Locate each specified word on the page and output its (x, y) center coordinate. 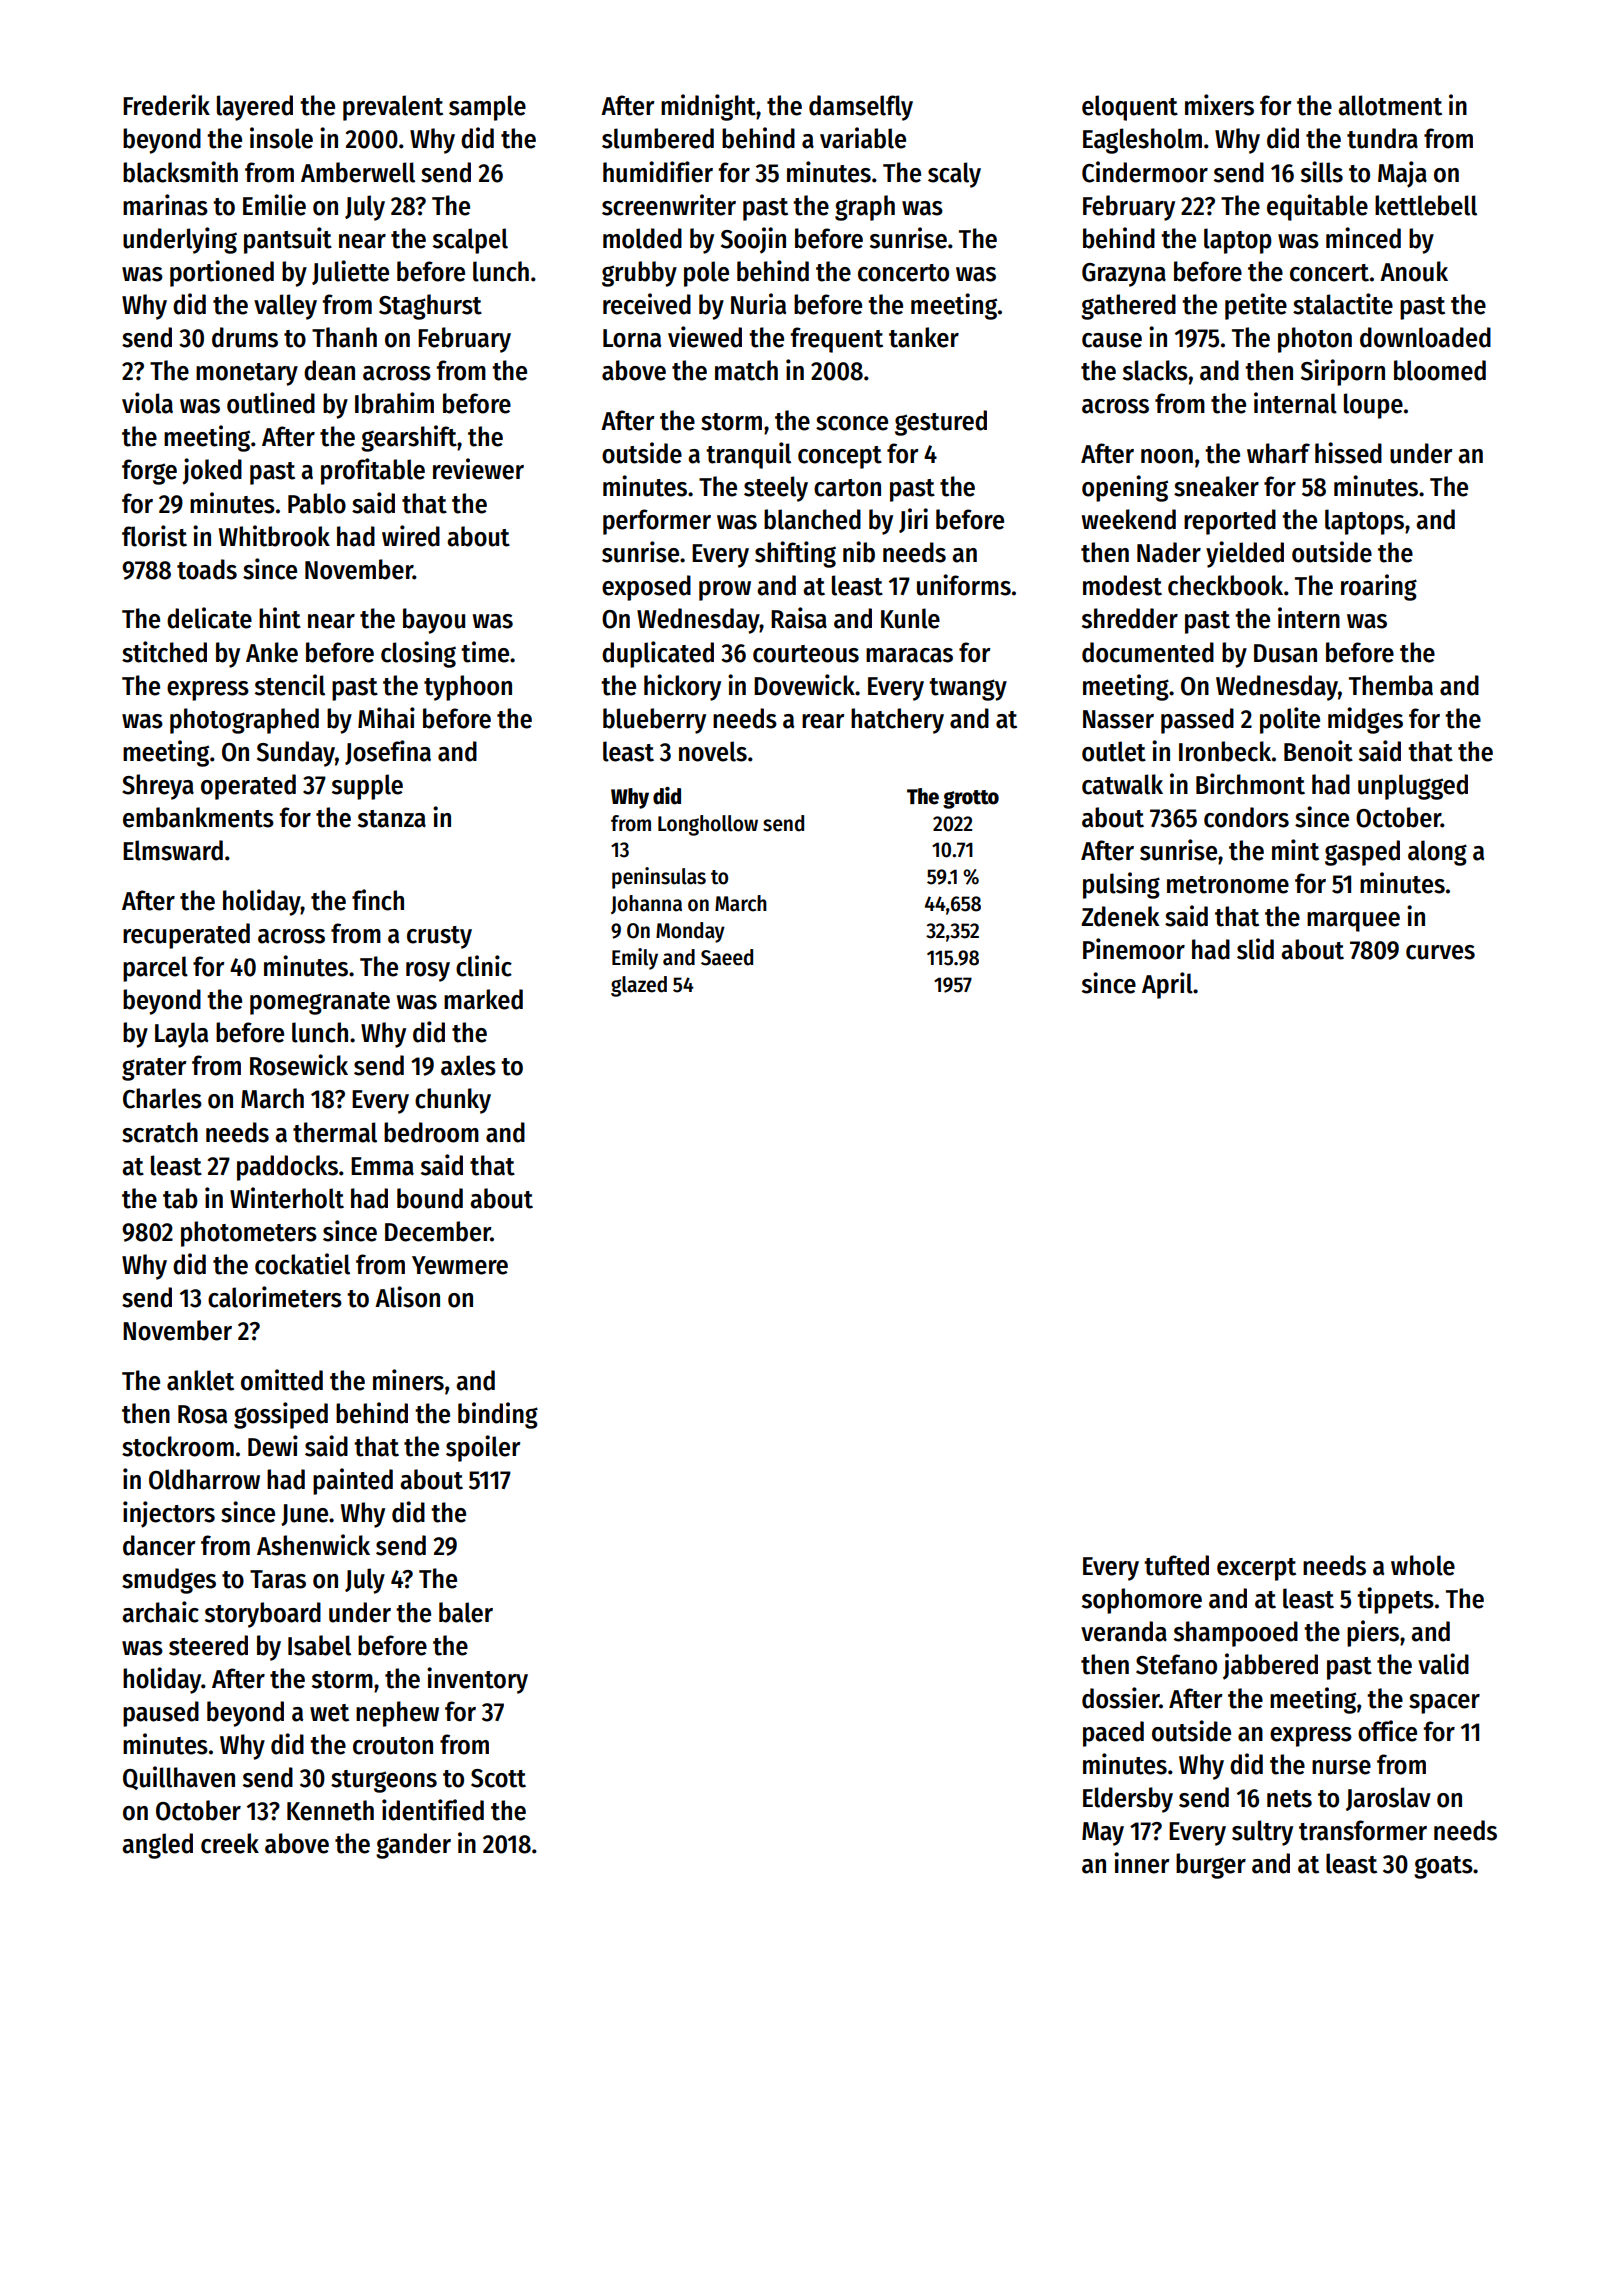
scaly (954, 175)
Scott (498, 1778)
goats (1443, 1867)
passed (1197, 721)
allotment (1390, 105)
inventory (477, 1680)
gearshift (409, 438)
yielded (1245, 554)
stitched (164, 652)
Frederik (166, 105)
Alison (407, 1297)
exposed (646, 588)
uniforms (964, 585)
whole (1423, 1565)
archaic (160, 1612)
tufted (1176, 1565)
